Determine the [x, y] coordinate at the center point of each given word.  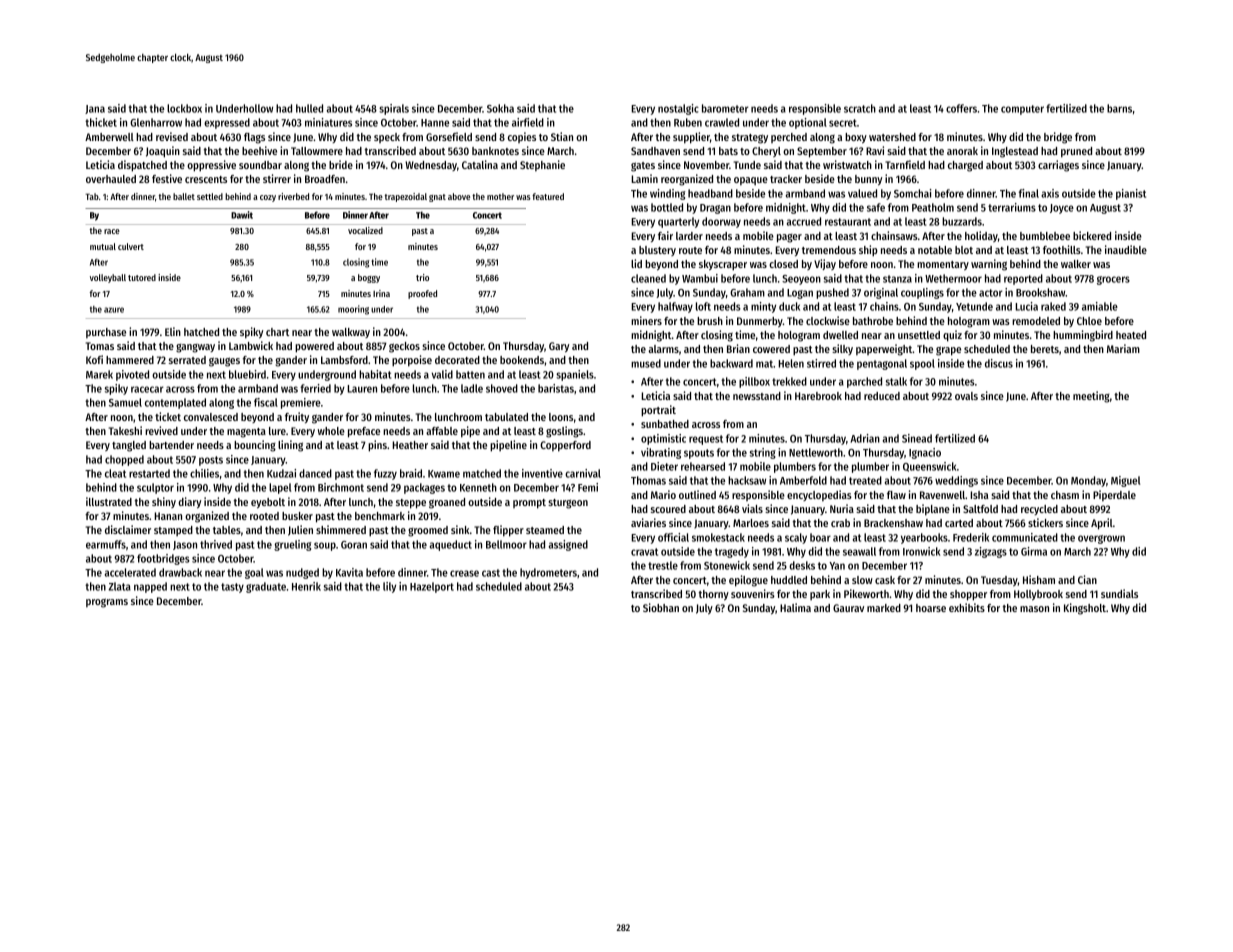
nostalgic [678, 109]
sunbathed [665, 424]
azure [114, 310]
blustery [657, 251]
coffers [961, 108]
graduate [266, 587]
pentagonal [882, 364]
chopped [124, 460]
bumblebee [1045, 236]
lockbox [184, 108]
